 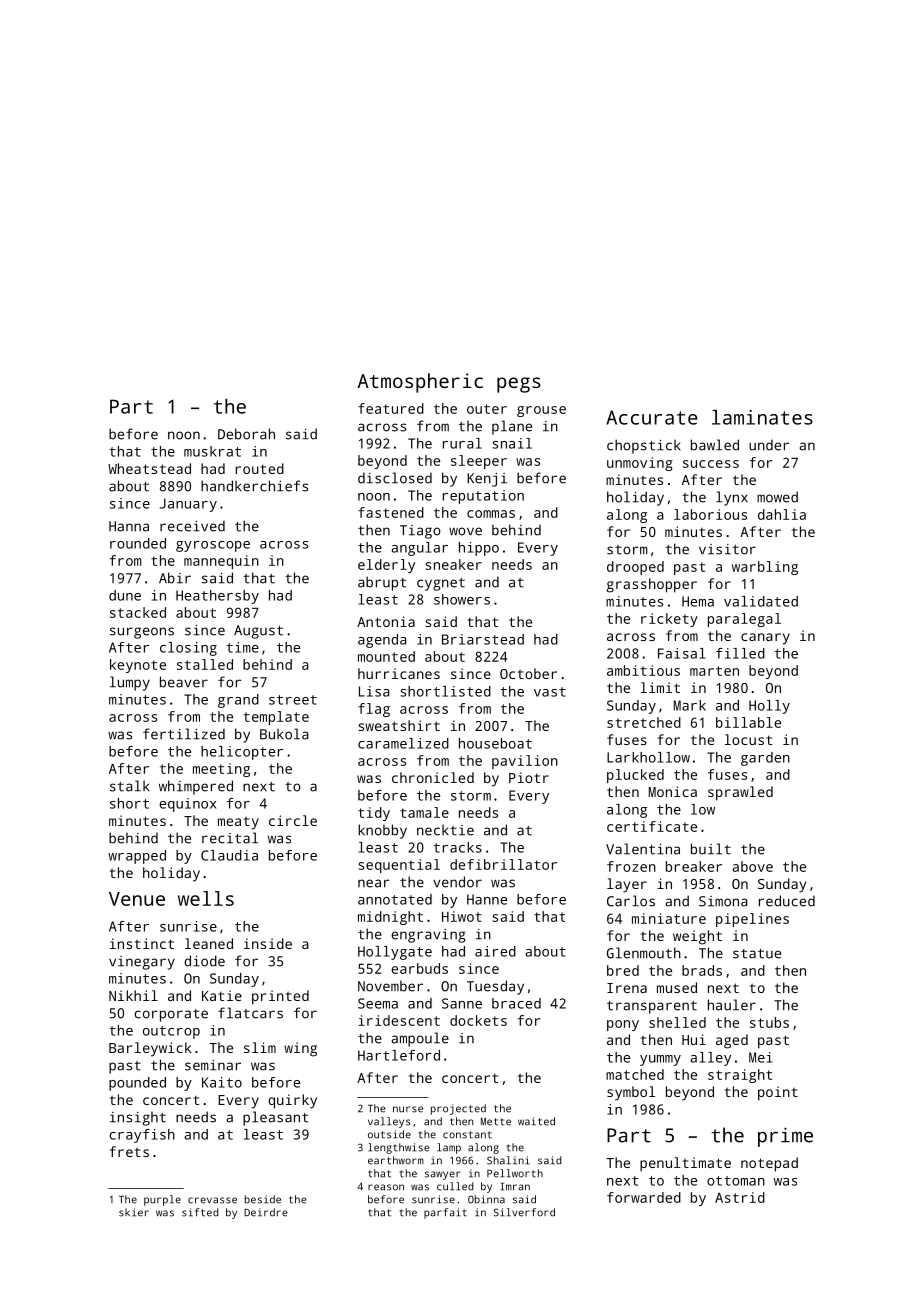 I want to click on earbuds, so click(x=419, y=968).
